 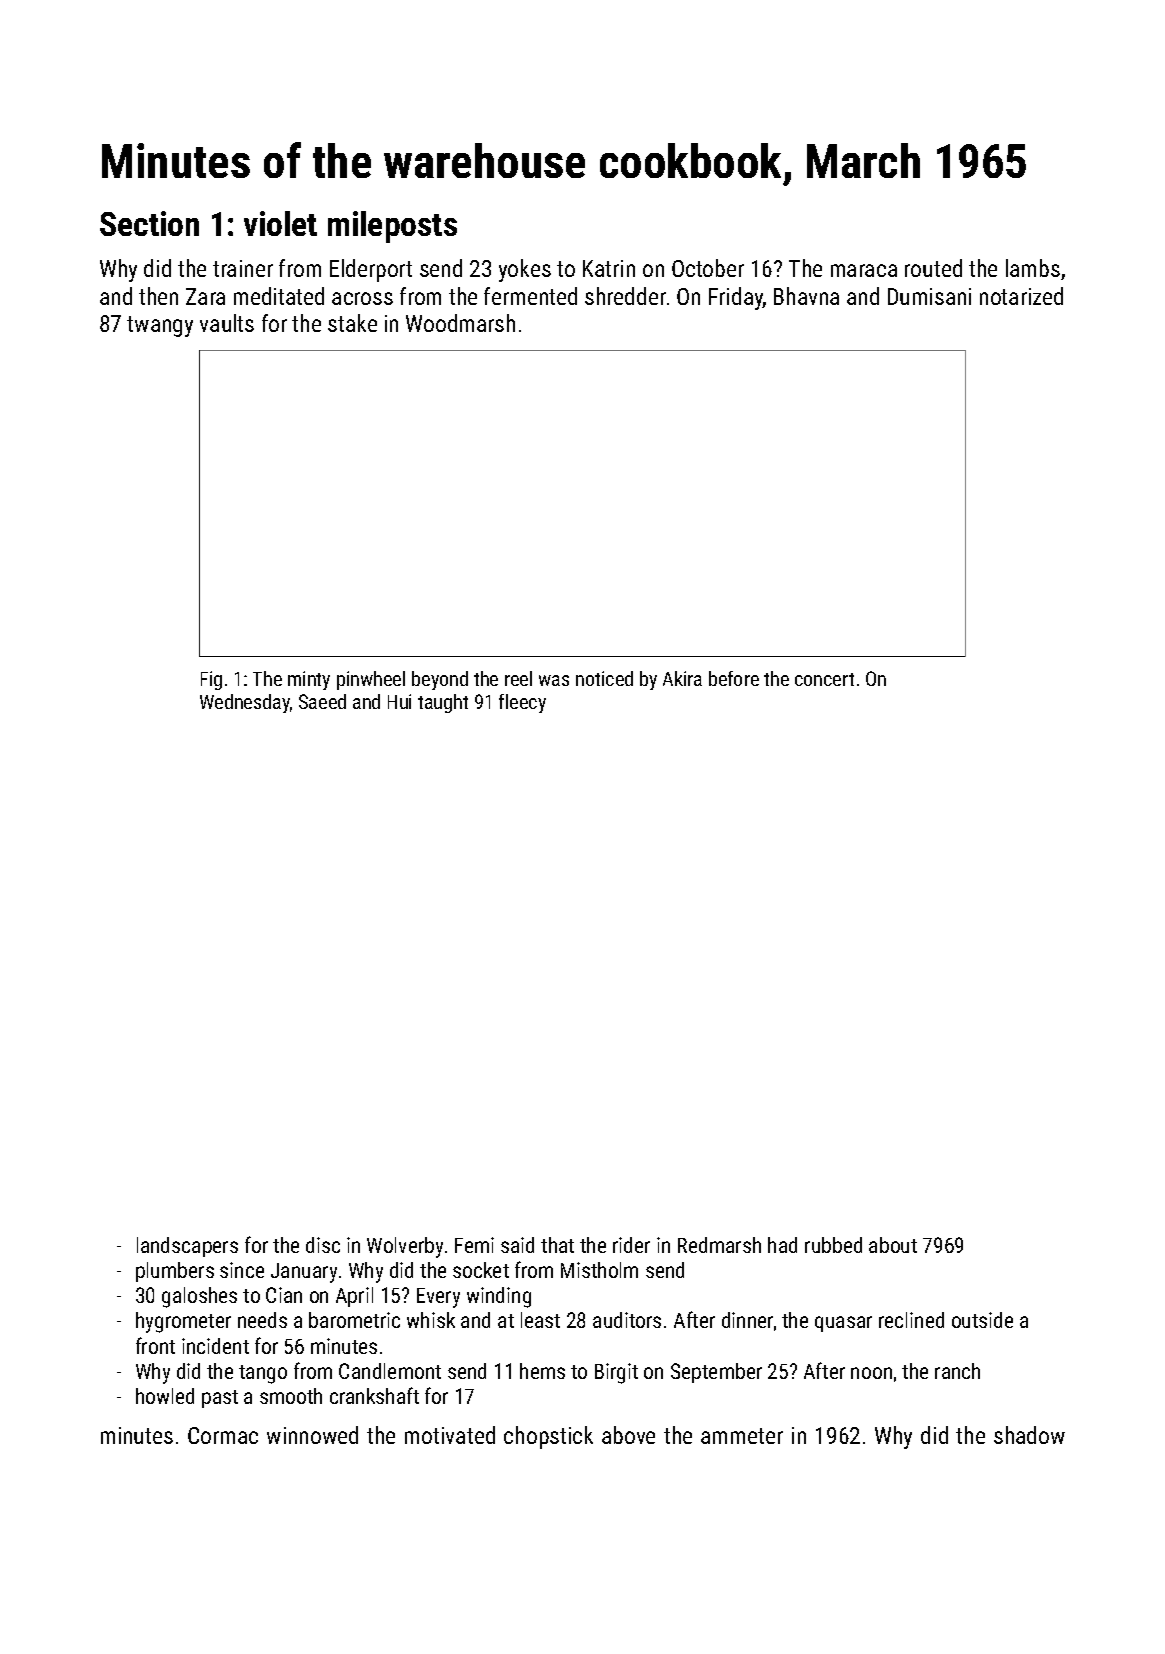 What do you see at coordinates (824, 679) in the image?
I see `concert` at bounding box center [824, 679].
